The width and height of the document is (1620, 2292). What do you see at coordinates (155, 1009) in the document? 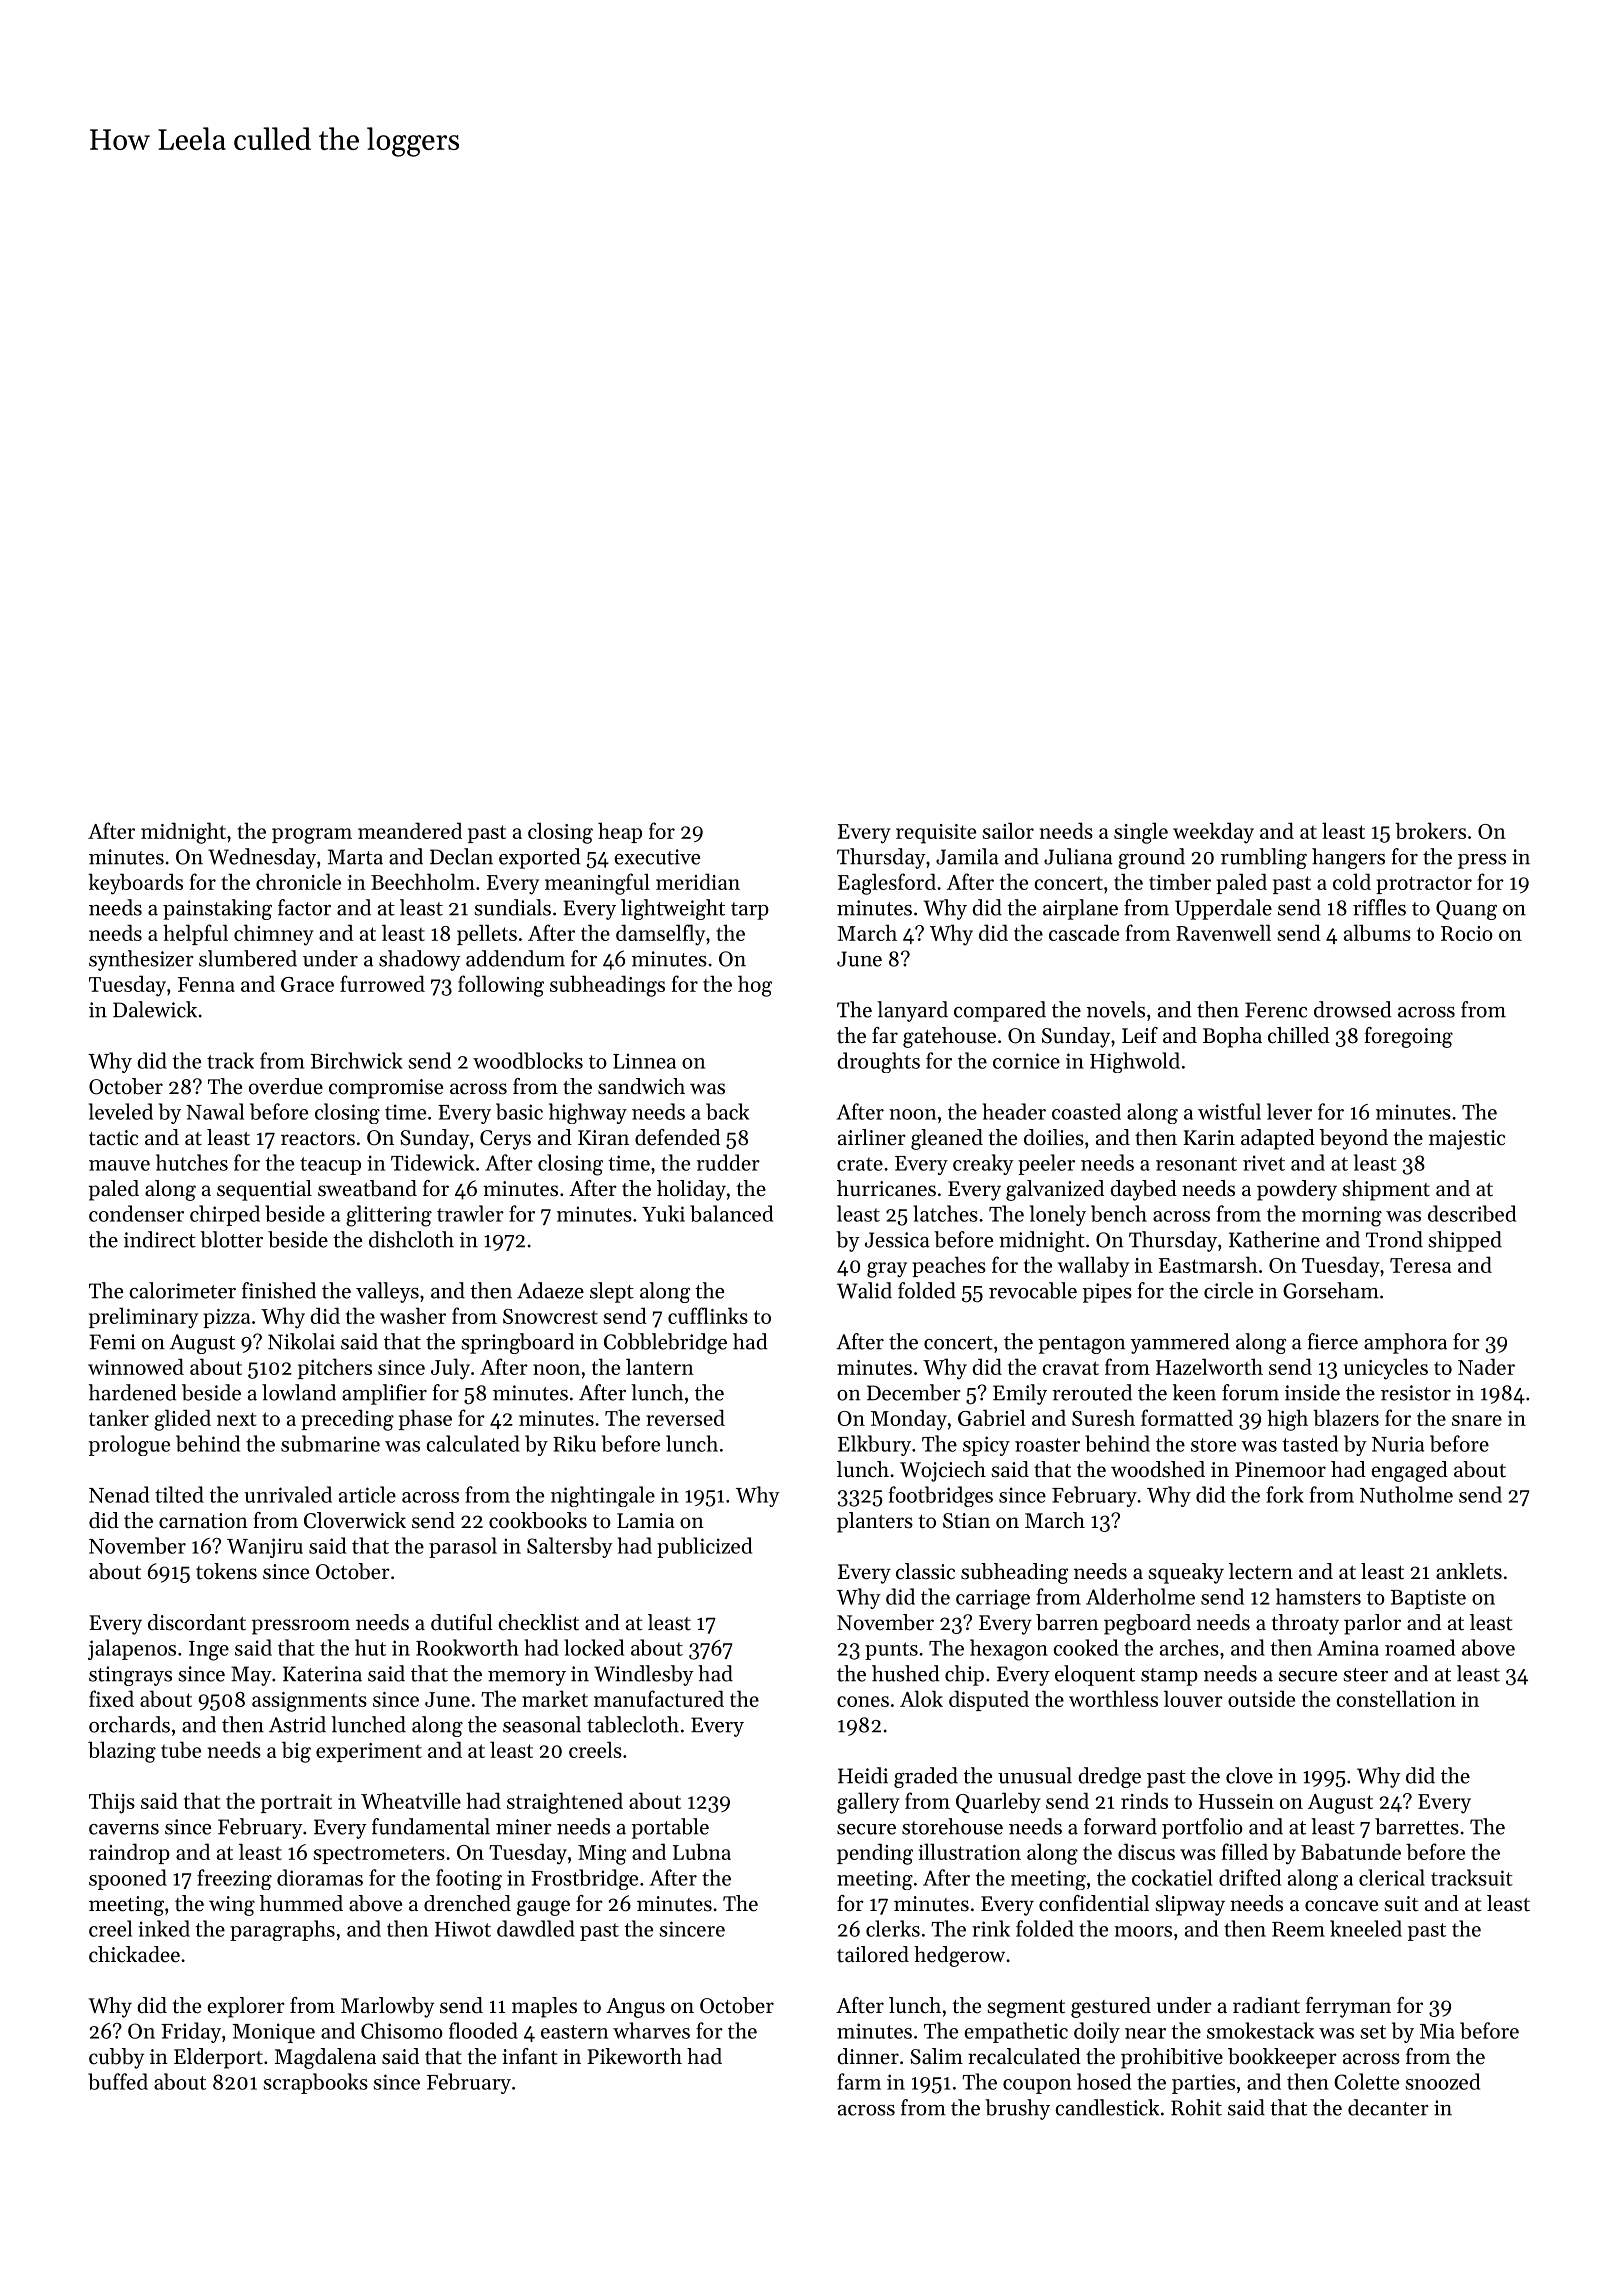
I see `Dalewick` at bounding box center [155, 1009].
